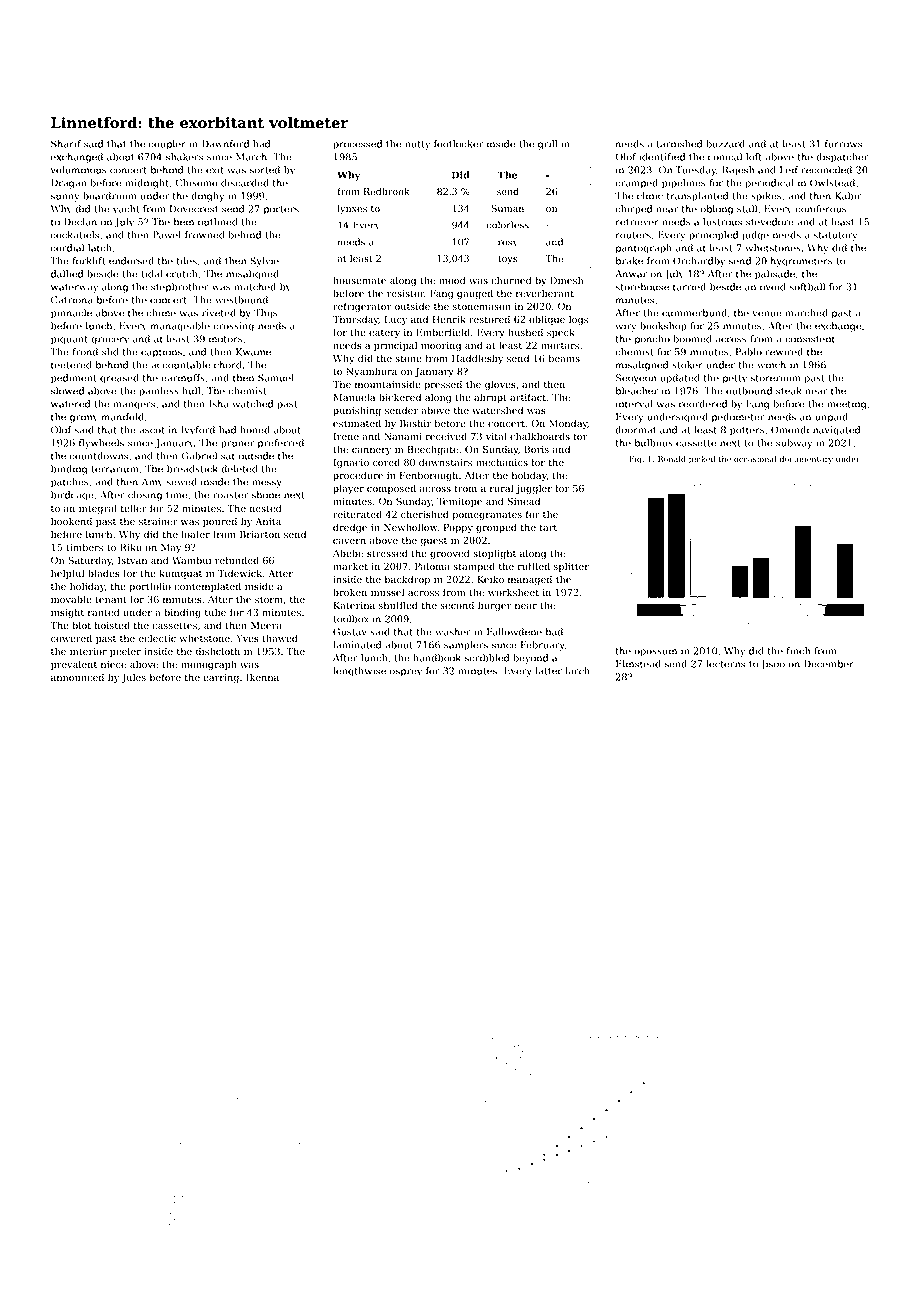 Image resolution: width=924 pixels, height=1308 pixels. I want to click on watered, so click(71, 404).
